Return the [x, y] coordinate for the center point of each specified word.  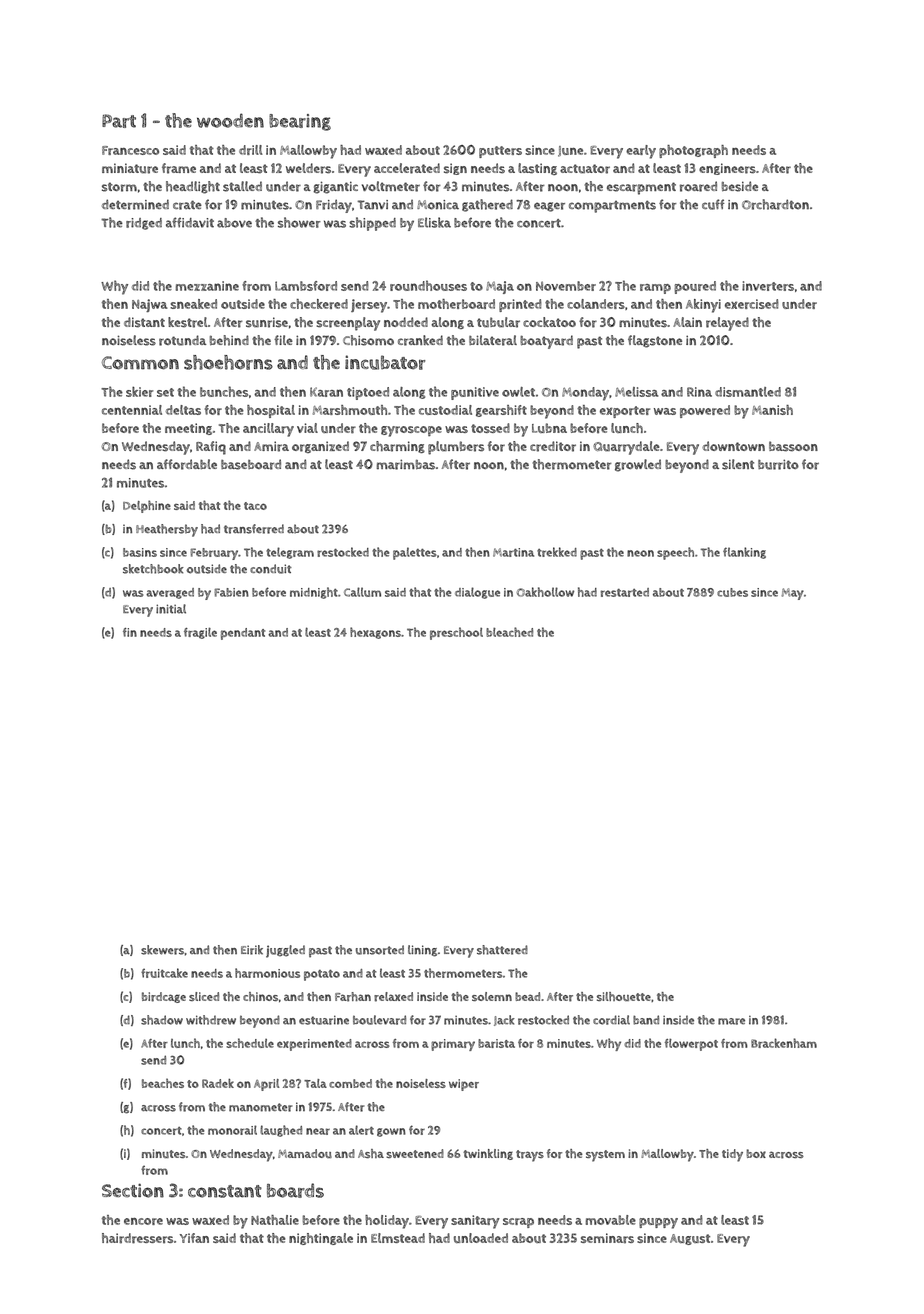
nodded [406, 322]
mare [731, 1021]
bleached [509, 632]
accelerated [407, 168]
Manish [772, 410]
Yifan [194, 1238]
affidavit [190, 222]
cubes [732, 592]
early [641, 152]
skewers [162, 950]
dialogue [477, 593]
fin [130, 632]
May [792, 594]
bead [527, 996]
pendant [243, 634]
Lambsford [306, 286]
